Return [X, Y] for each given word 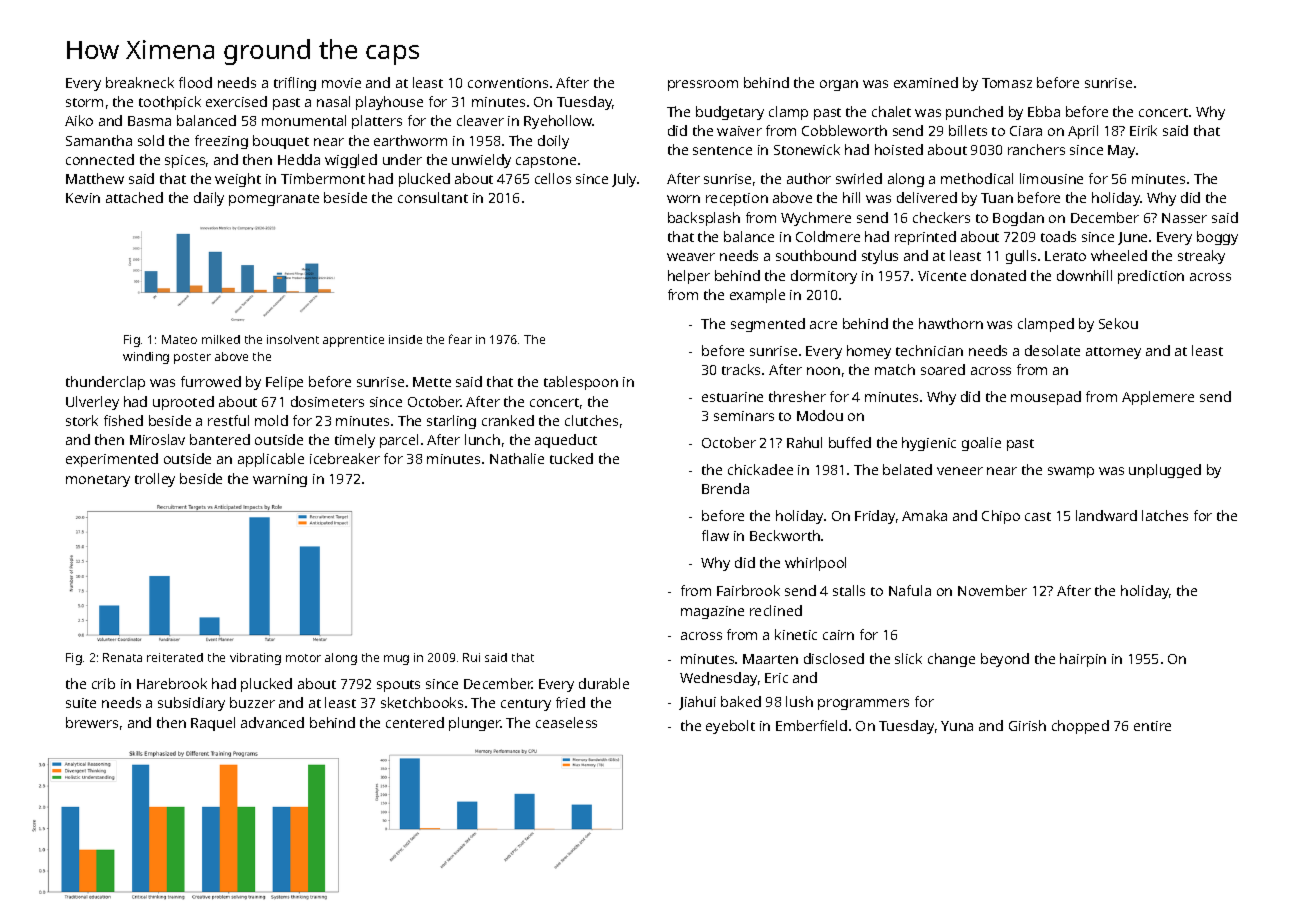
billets [968, 130]
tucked [571, 458]
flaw [715, 535]
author [809, 178]
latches [1165, 515]
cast [1038, 516]
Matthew [95, 178]
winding [146, 358]
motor [303, 658]
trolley [155, 480]
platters [377, 122]
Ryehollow [558, 122]
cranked [508, 420]
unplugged [1165, 471]
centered [415, 722]
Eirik [1143, 130]
